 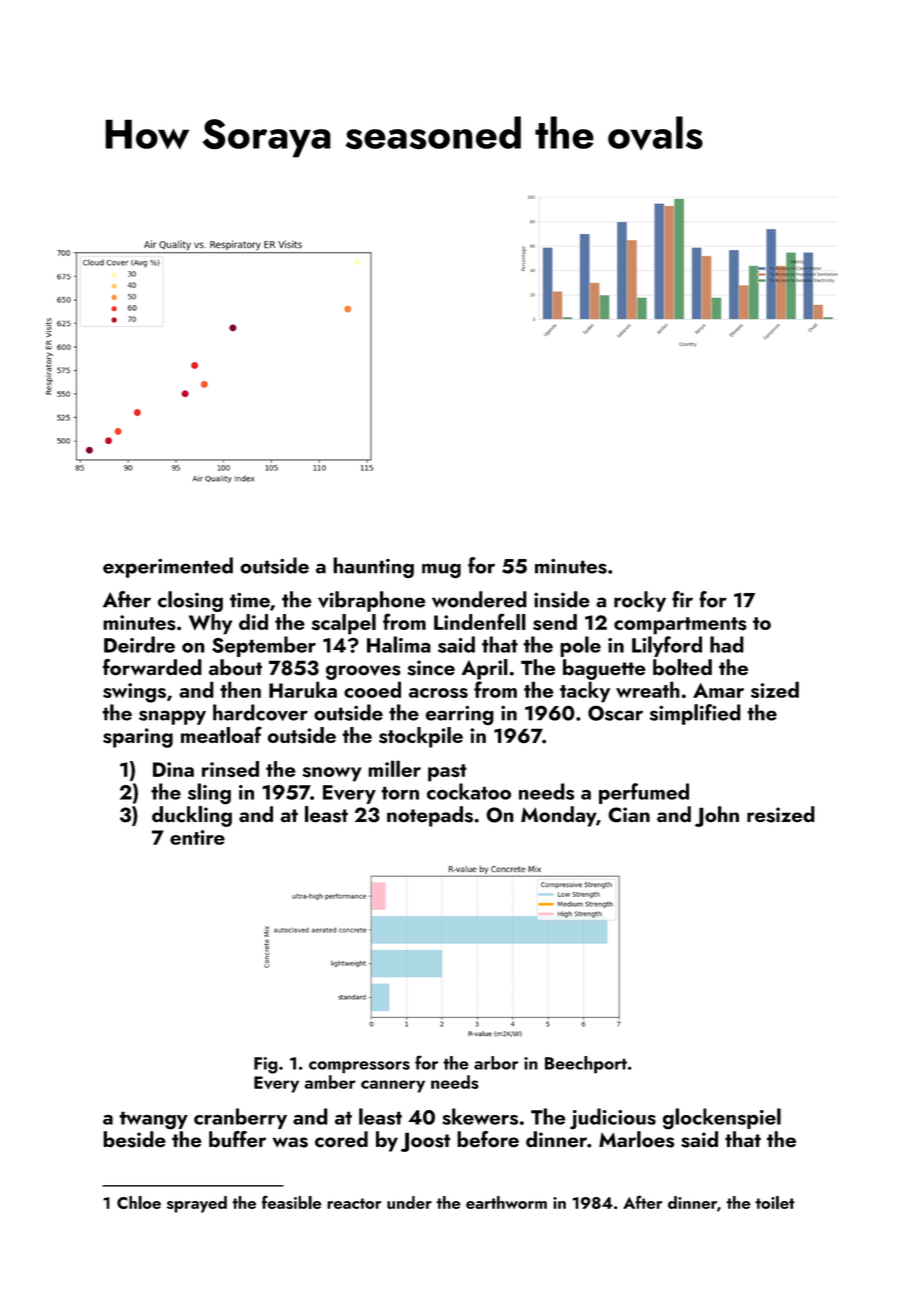 What do you see at coordinates (718, 690) in the screenshot?
I see `Amar` at bounding box center [718, 690].
